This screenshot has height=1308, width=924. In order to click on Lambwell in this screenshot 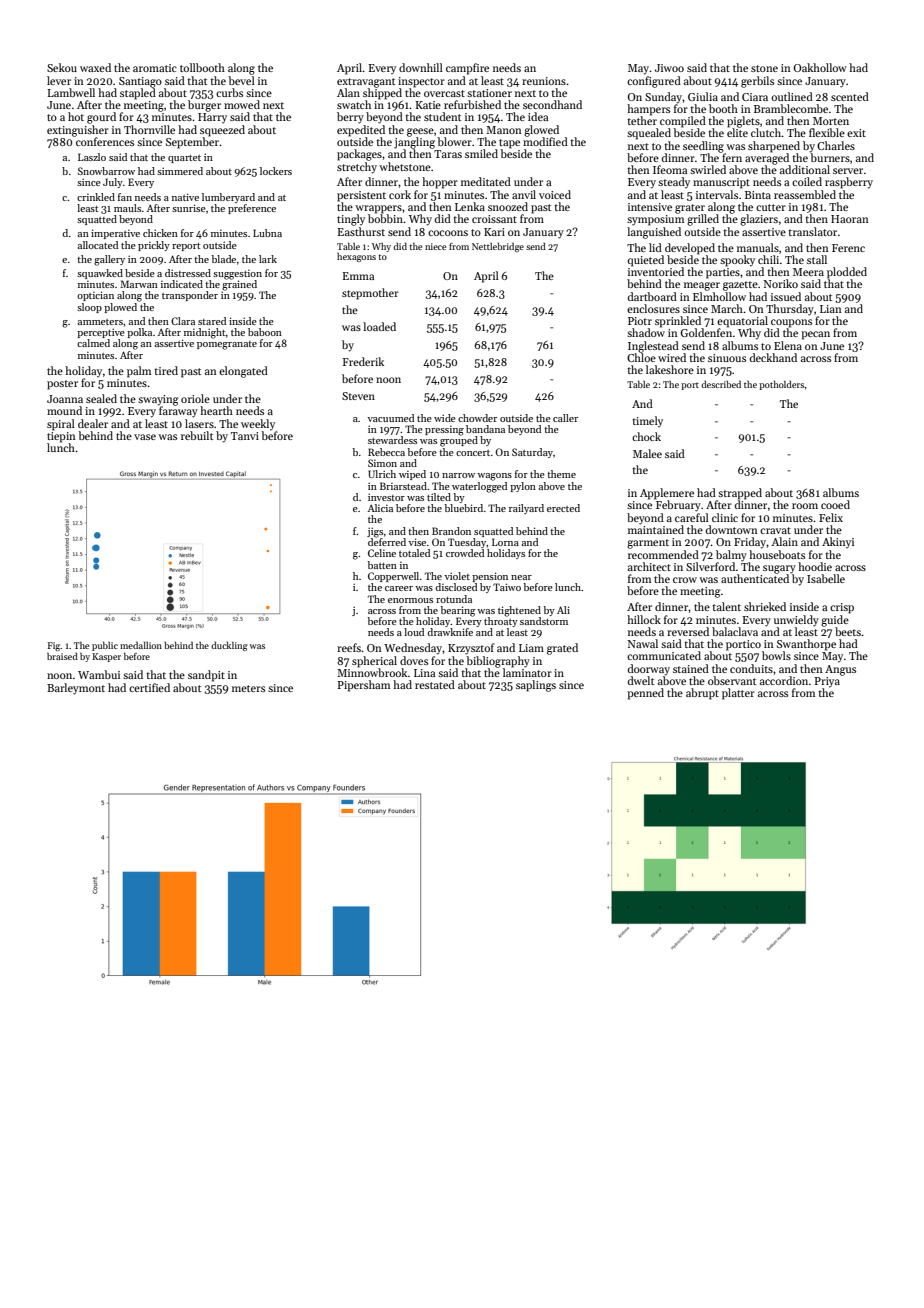, I will do `click(71, 92)`.
